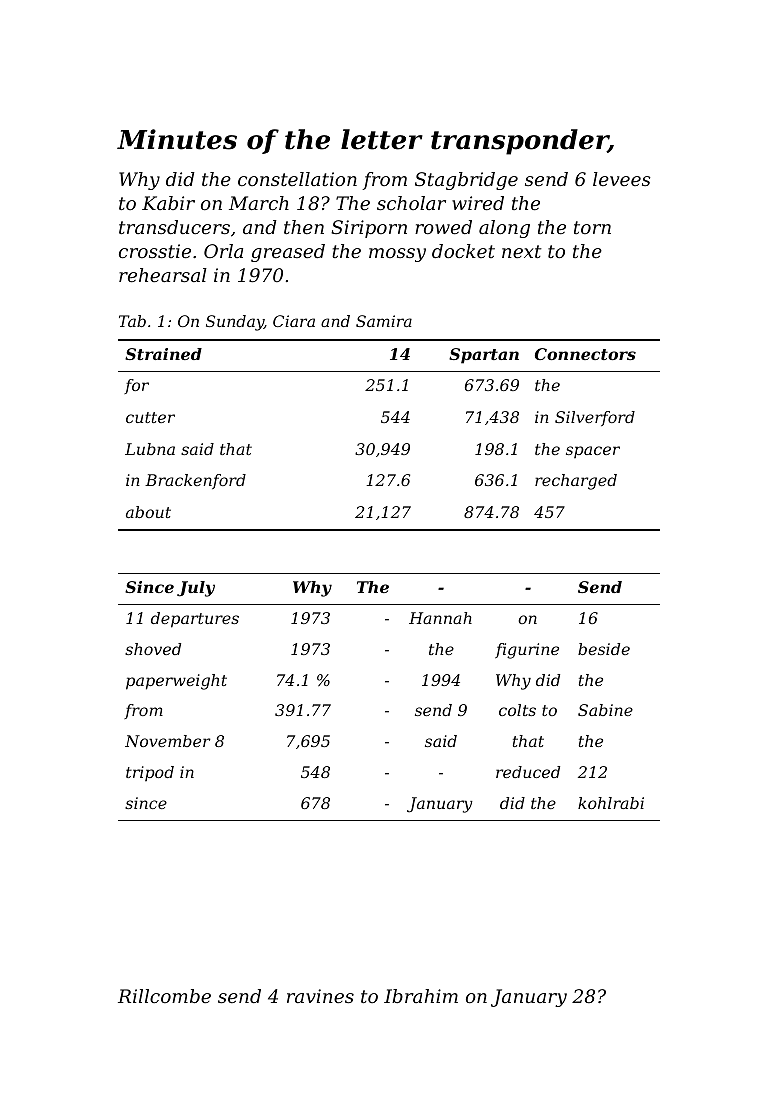 Image resolution: width=778 pixels, height=1103 pixels. I want to click on kohlrabi, so click(611, 803).
